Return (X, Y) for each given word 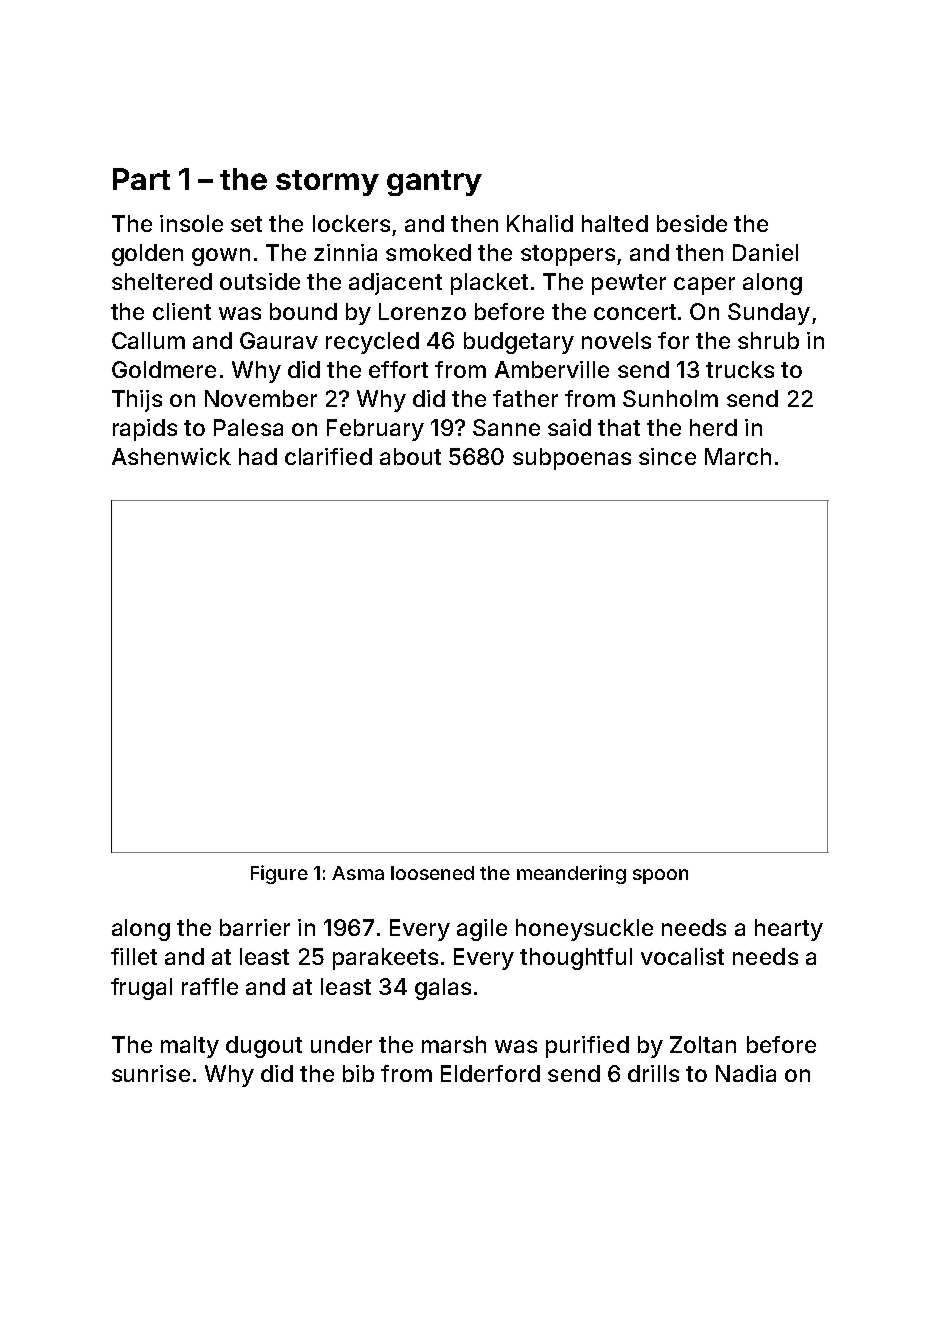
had (258, 456)
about (410, 456)
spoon (660, 876)
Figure (279, 874)
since (667, 456)
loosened (432, 873)
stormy (327, 183)
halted (615, 223)
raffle (210, 986)
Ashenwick (171, 456)
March (738, 456)
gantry (434, 183)
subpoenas (572, 459)
